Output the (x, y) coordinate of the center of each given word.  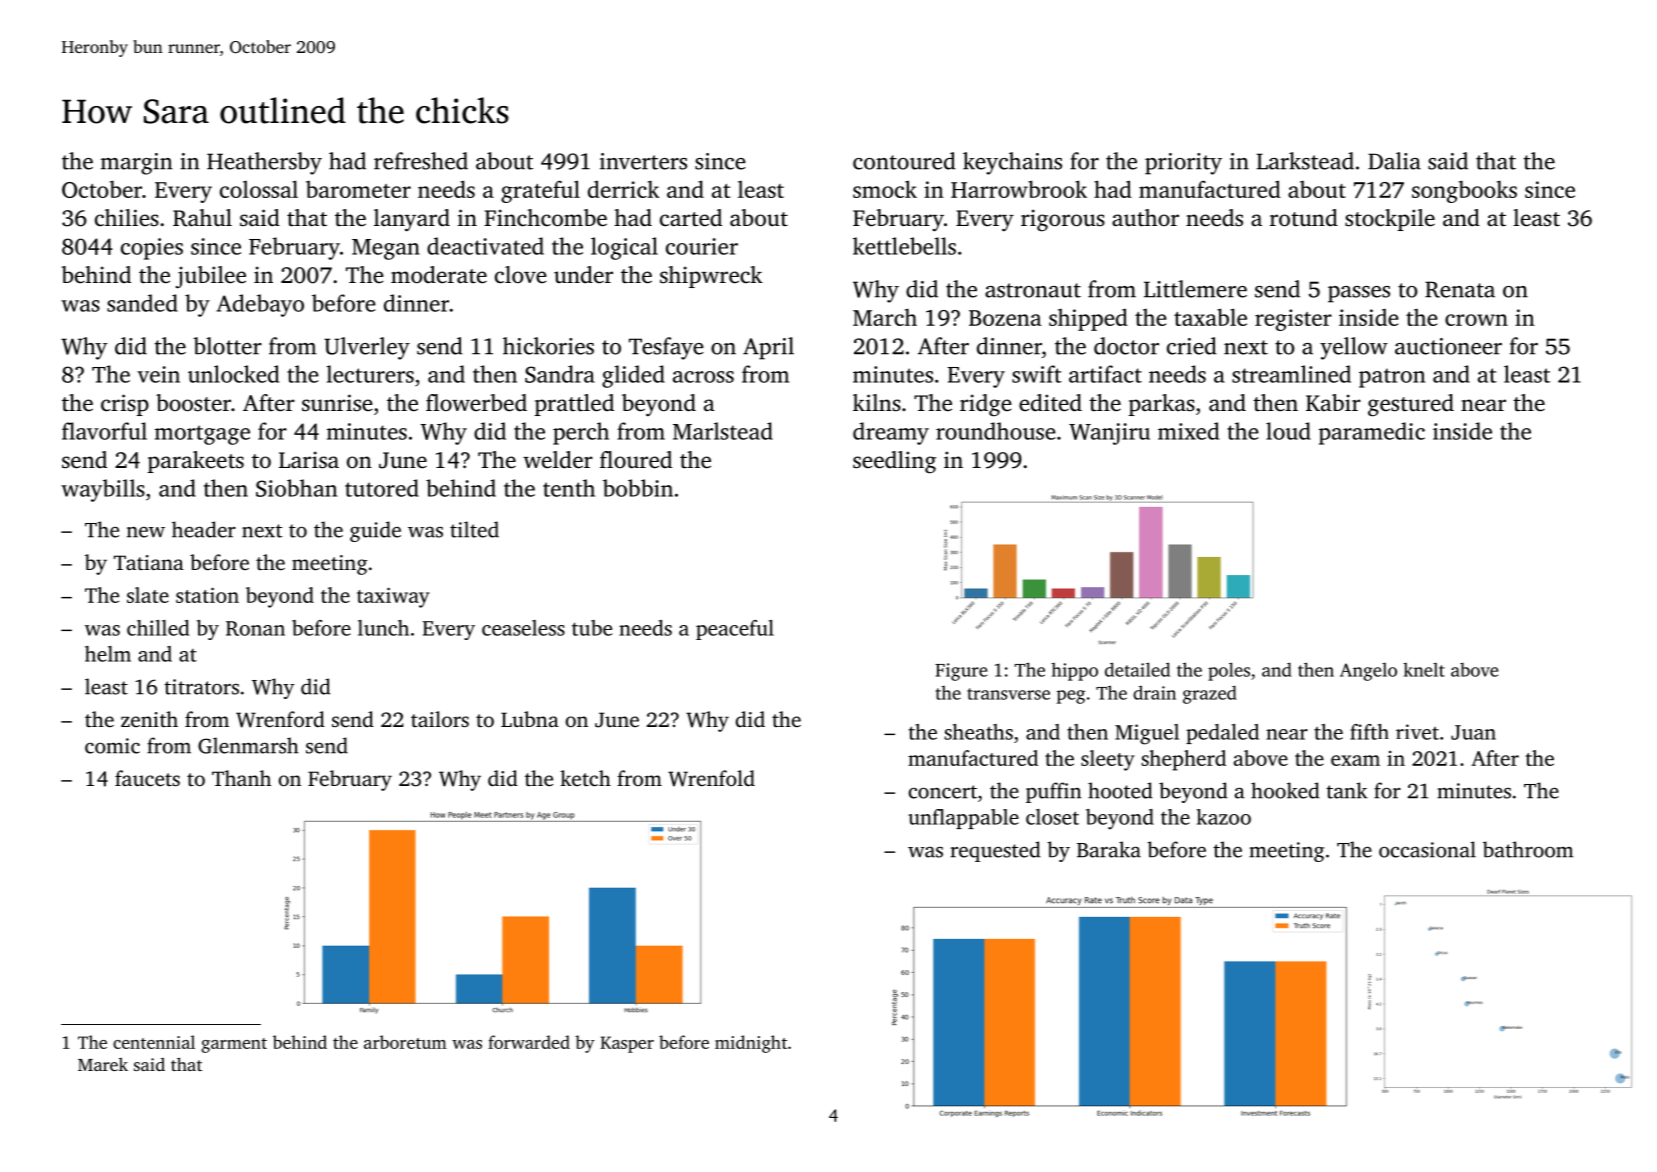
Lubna (530, 719)
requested (995, 851)
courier (702, 246)
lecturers (370, 374)
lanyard (412, 220)
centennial (154, 1042)
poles (1229, 671)
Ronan (255, 628)
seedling (894, 462)
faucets (147, 778)
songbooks (1464, 191)
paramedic (1372, 433)
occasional (1427, 849)
